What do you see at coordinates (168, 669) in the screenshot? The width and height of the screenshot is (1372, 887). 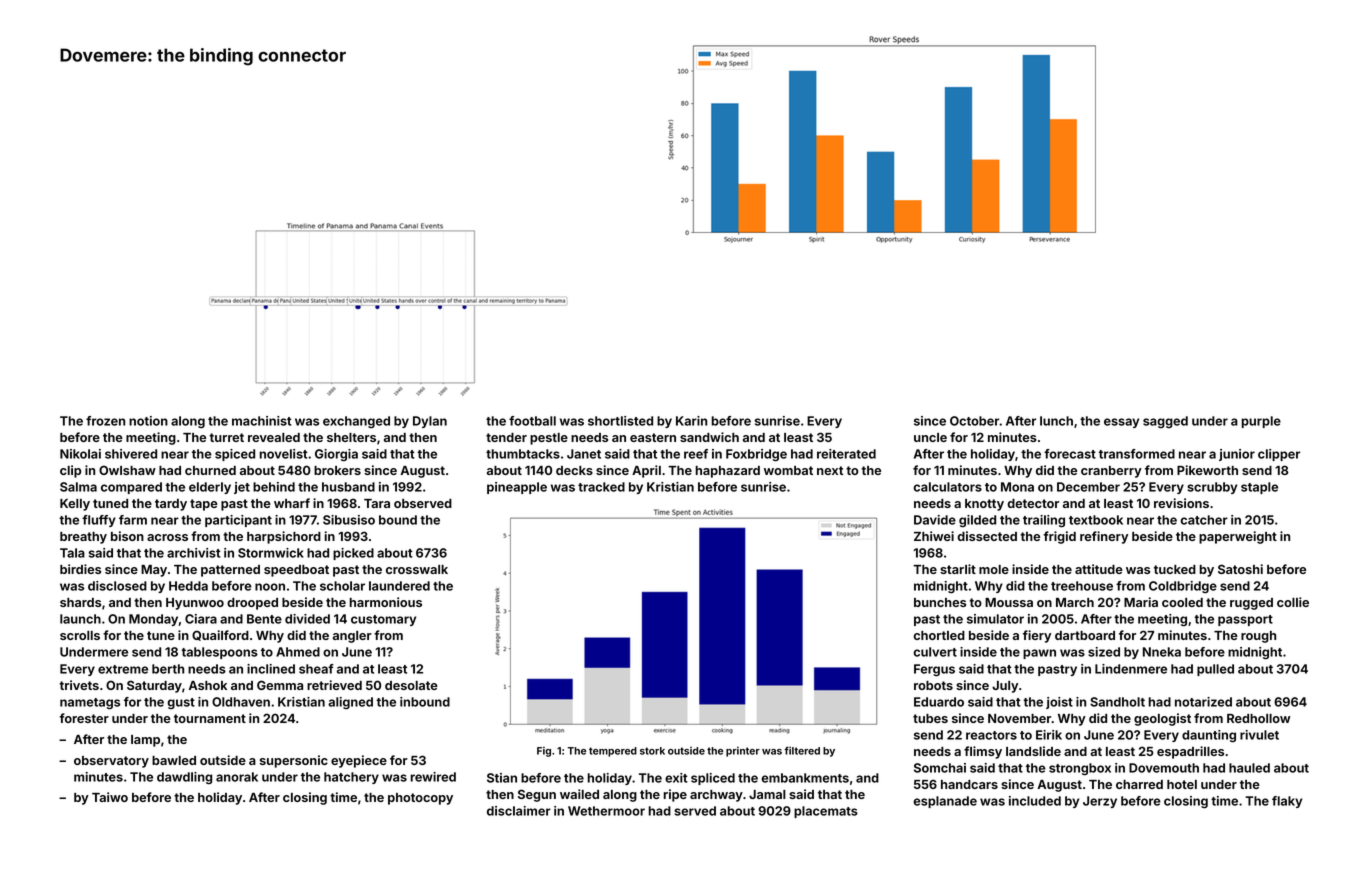 I see `berth` at bounding box center [168, 669].
